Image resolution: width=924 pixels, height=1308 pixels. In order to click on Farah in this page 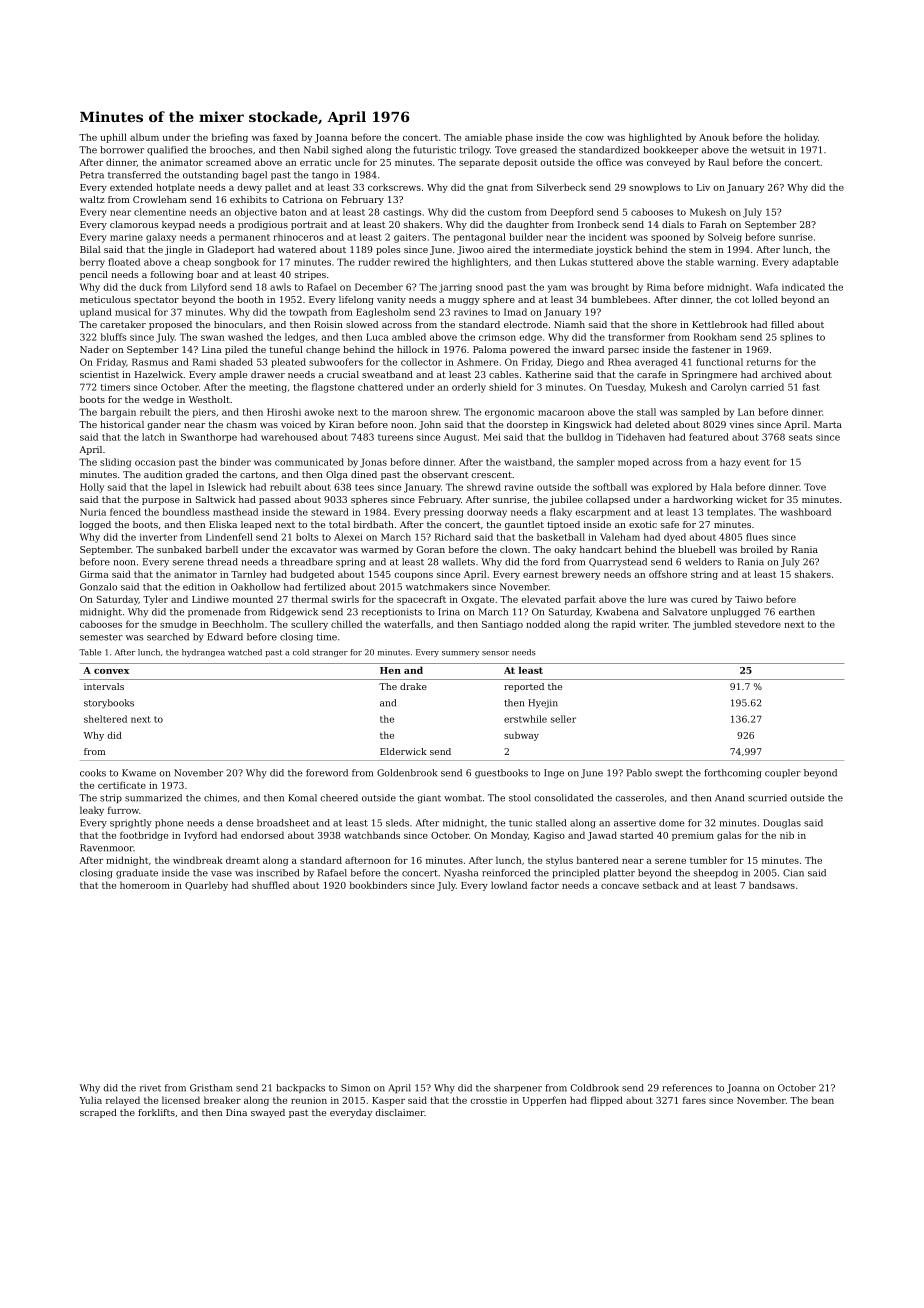, I will do `click(713, 224)`.
